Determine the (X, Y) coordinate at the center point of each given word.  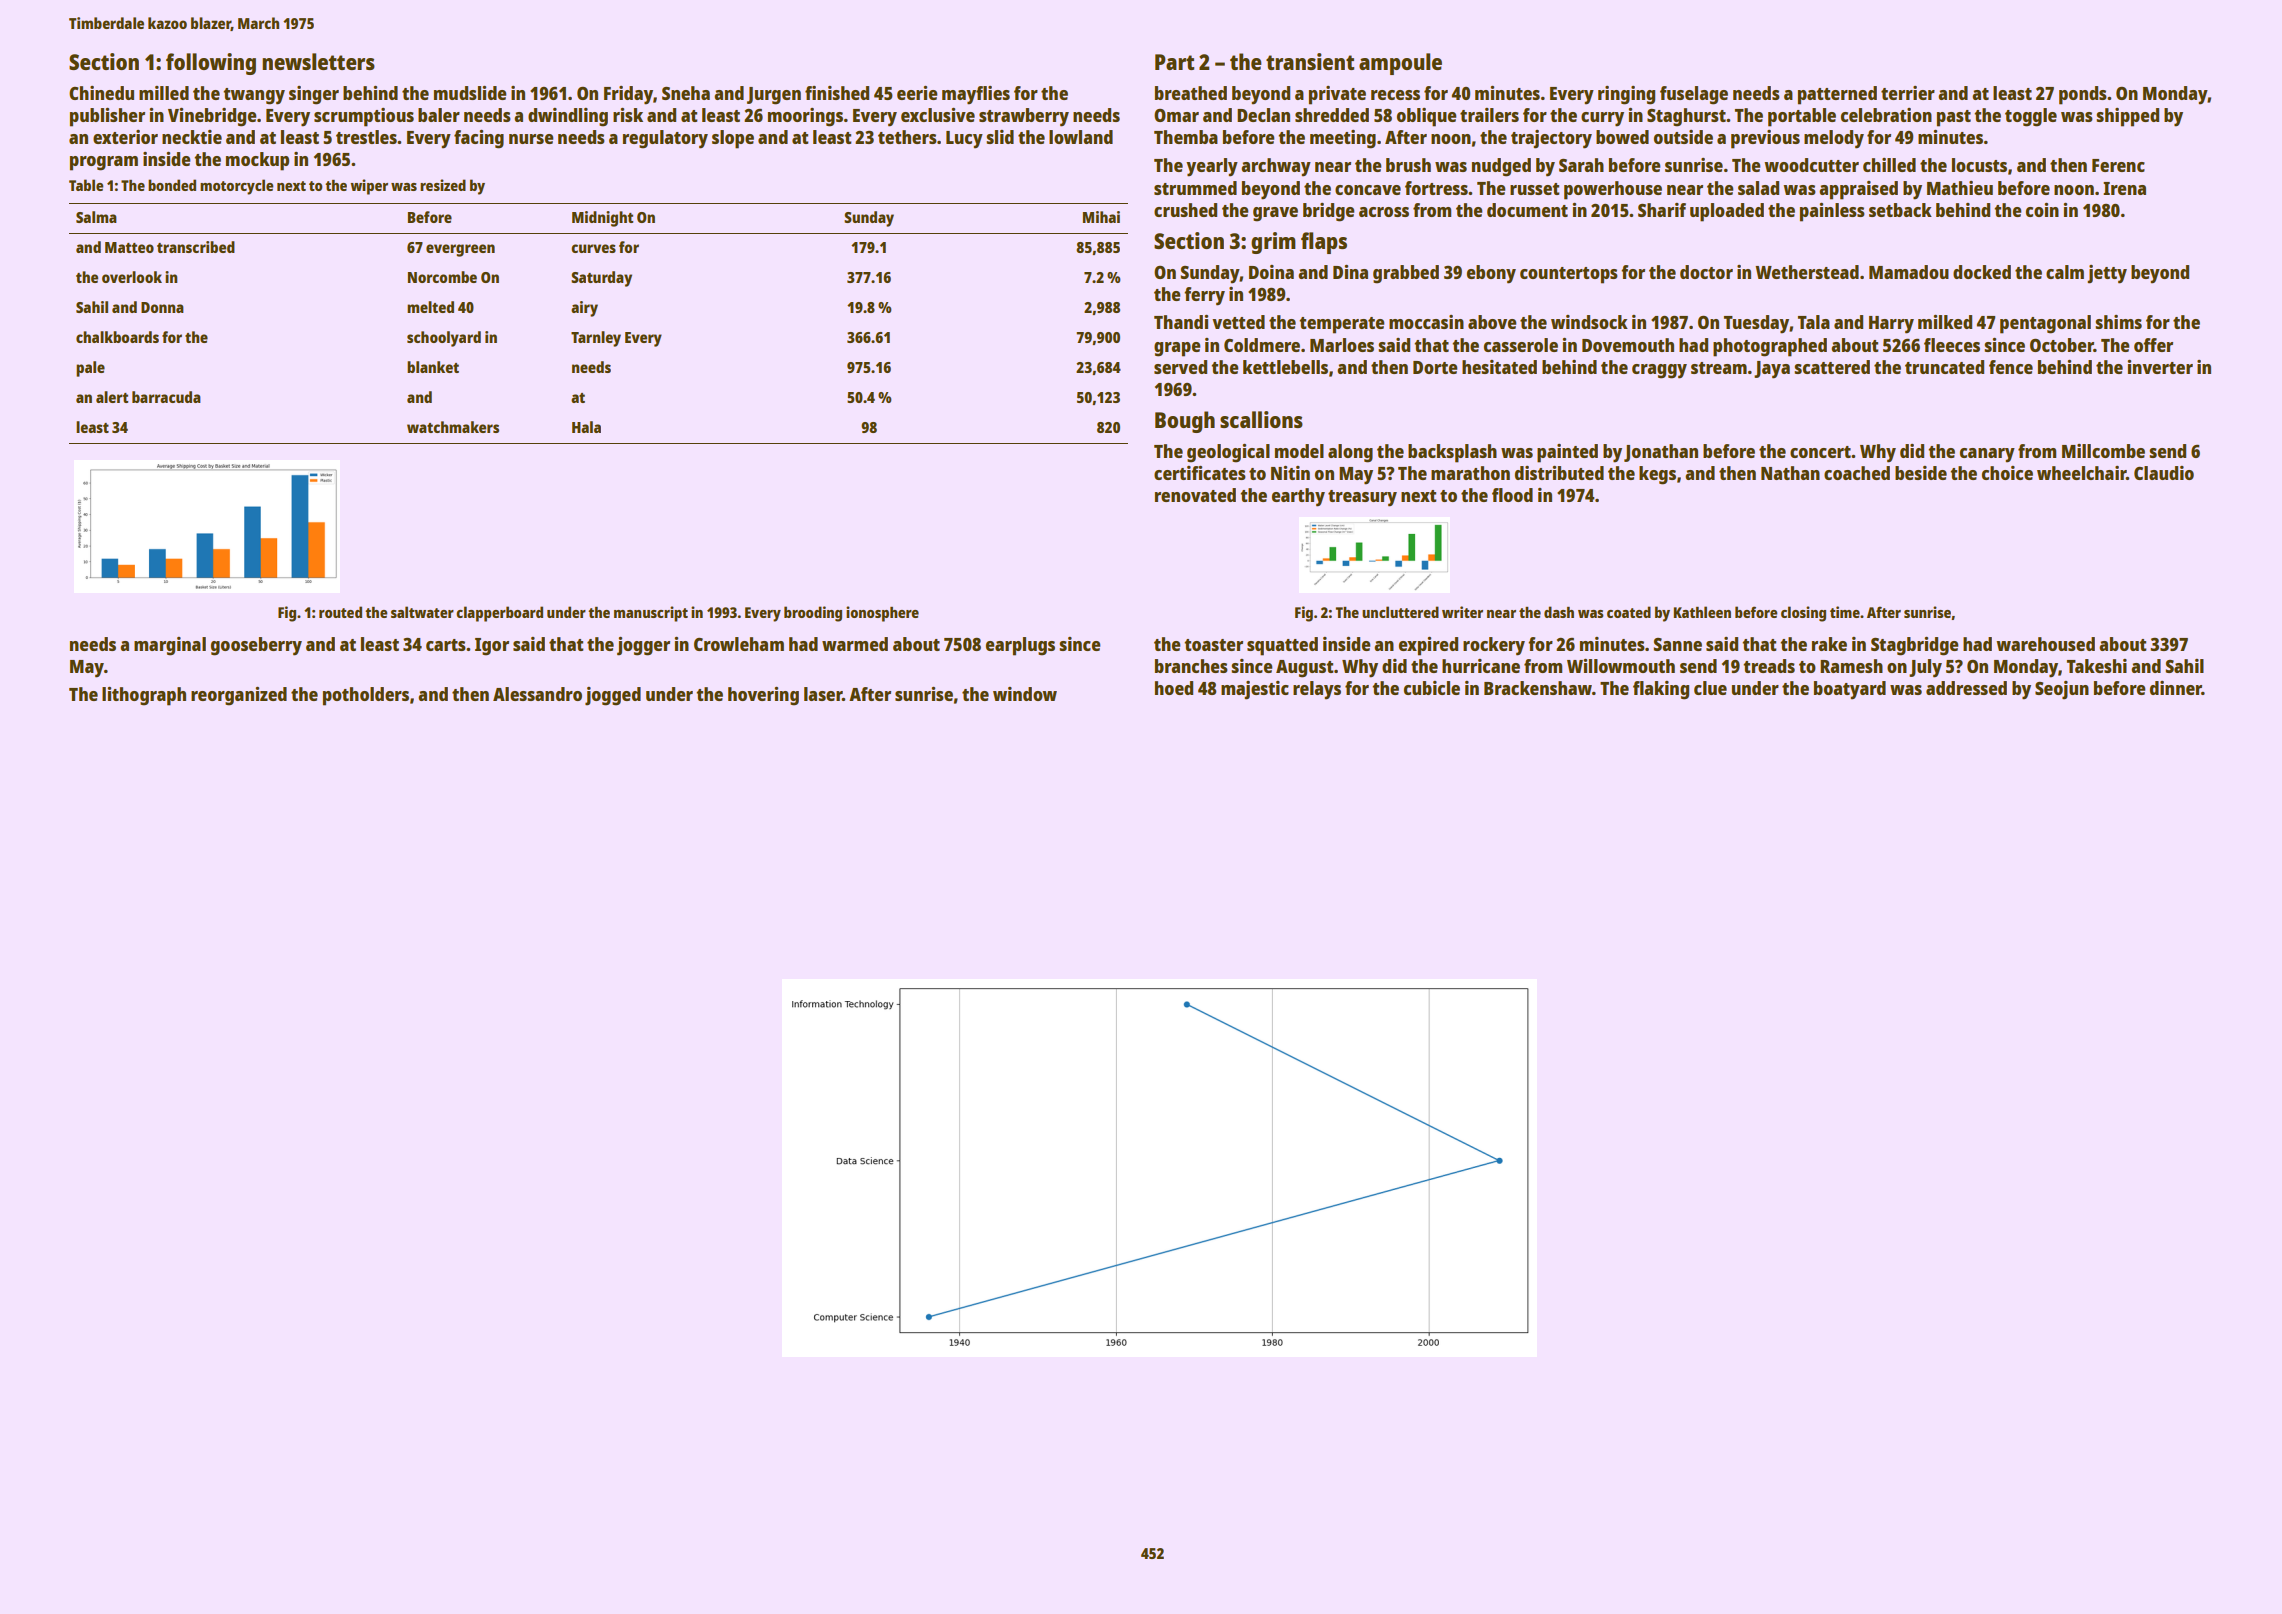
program (104, 163)
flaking (1661, 690)
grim (1273, 243)
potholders (366, 696)
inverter (2160, 367)
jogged (613, 696)
